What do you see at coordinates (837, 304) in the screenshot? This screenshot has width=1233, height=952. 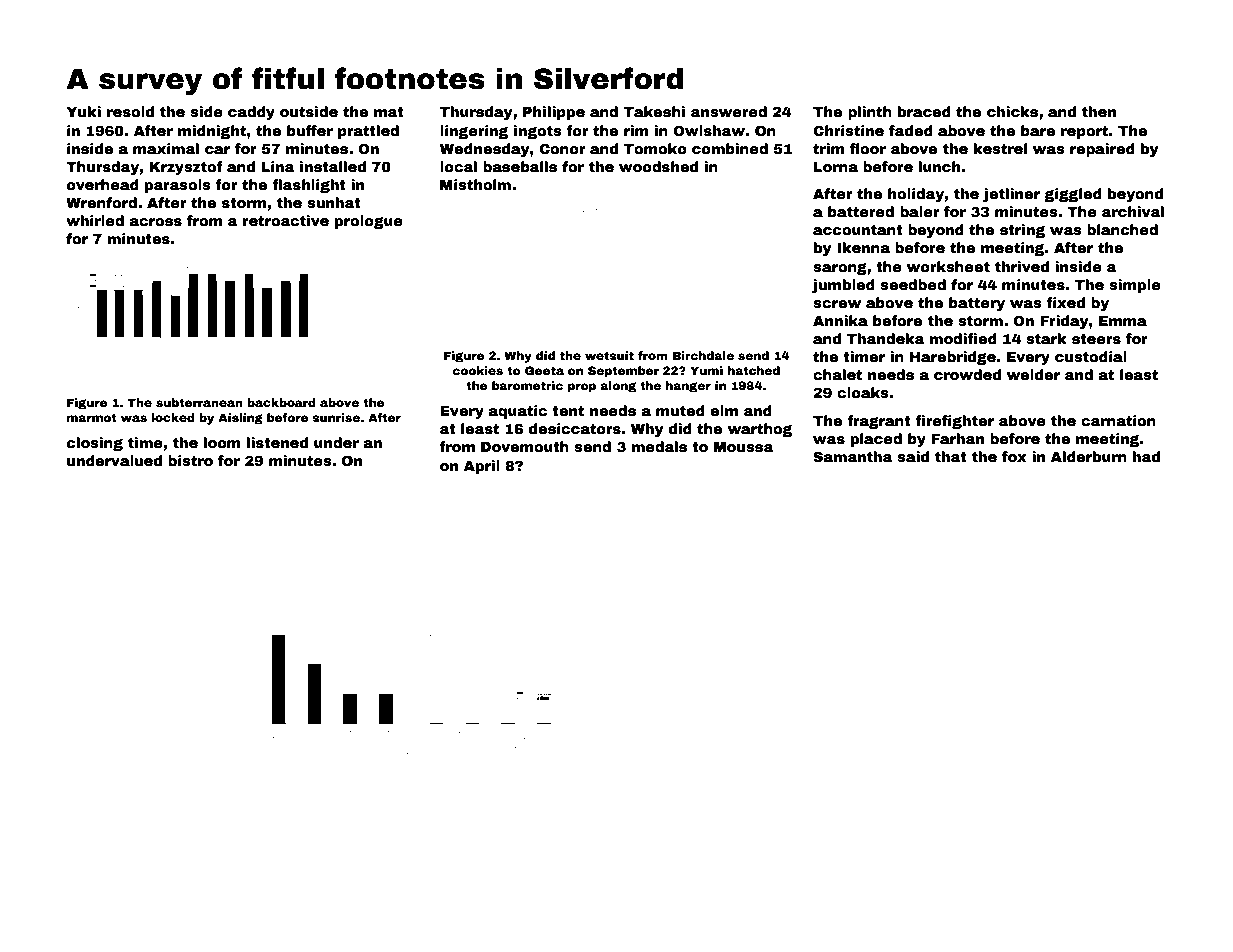 I see `screw` at bounding box center [837, 304].
